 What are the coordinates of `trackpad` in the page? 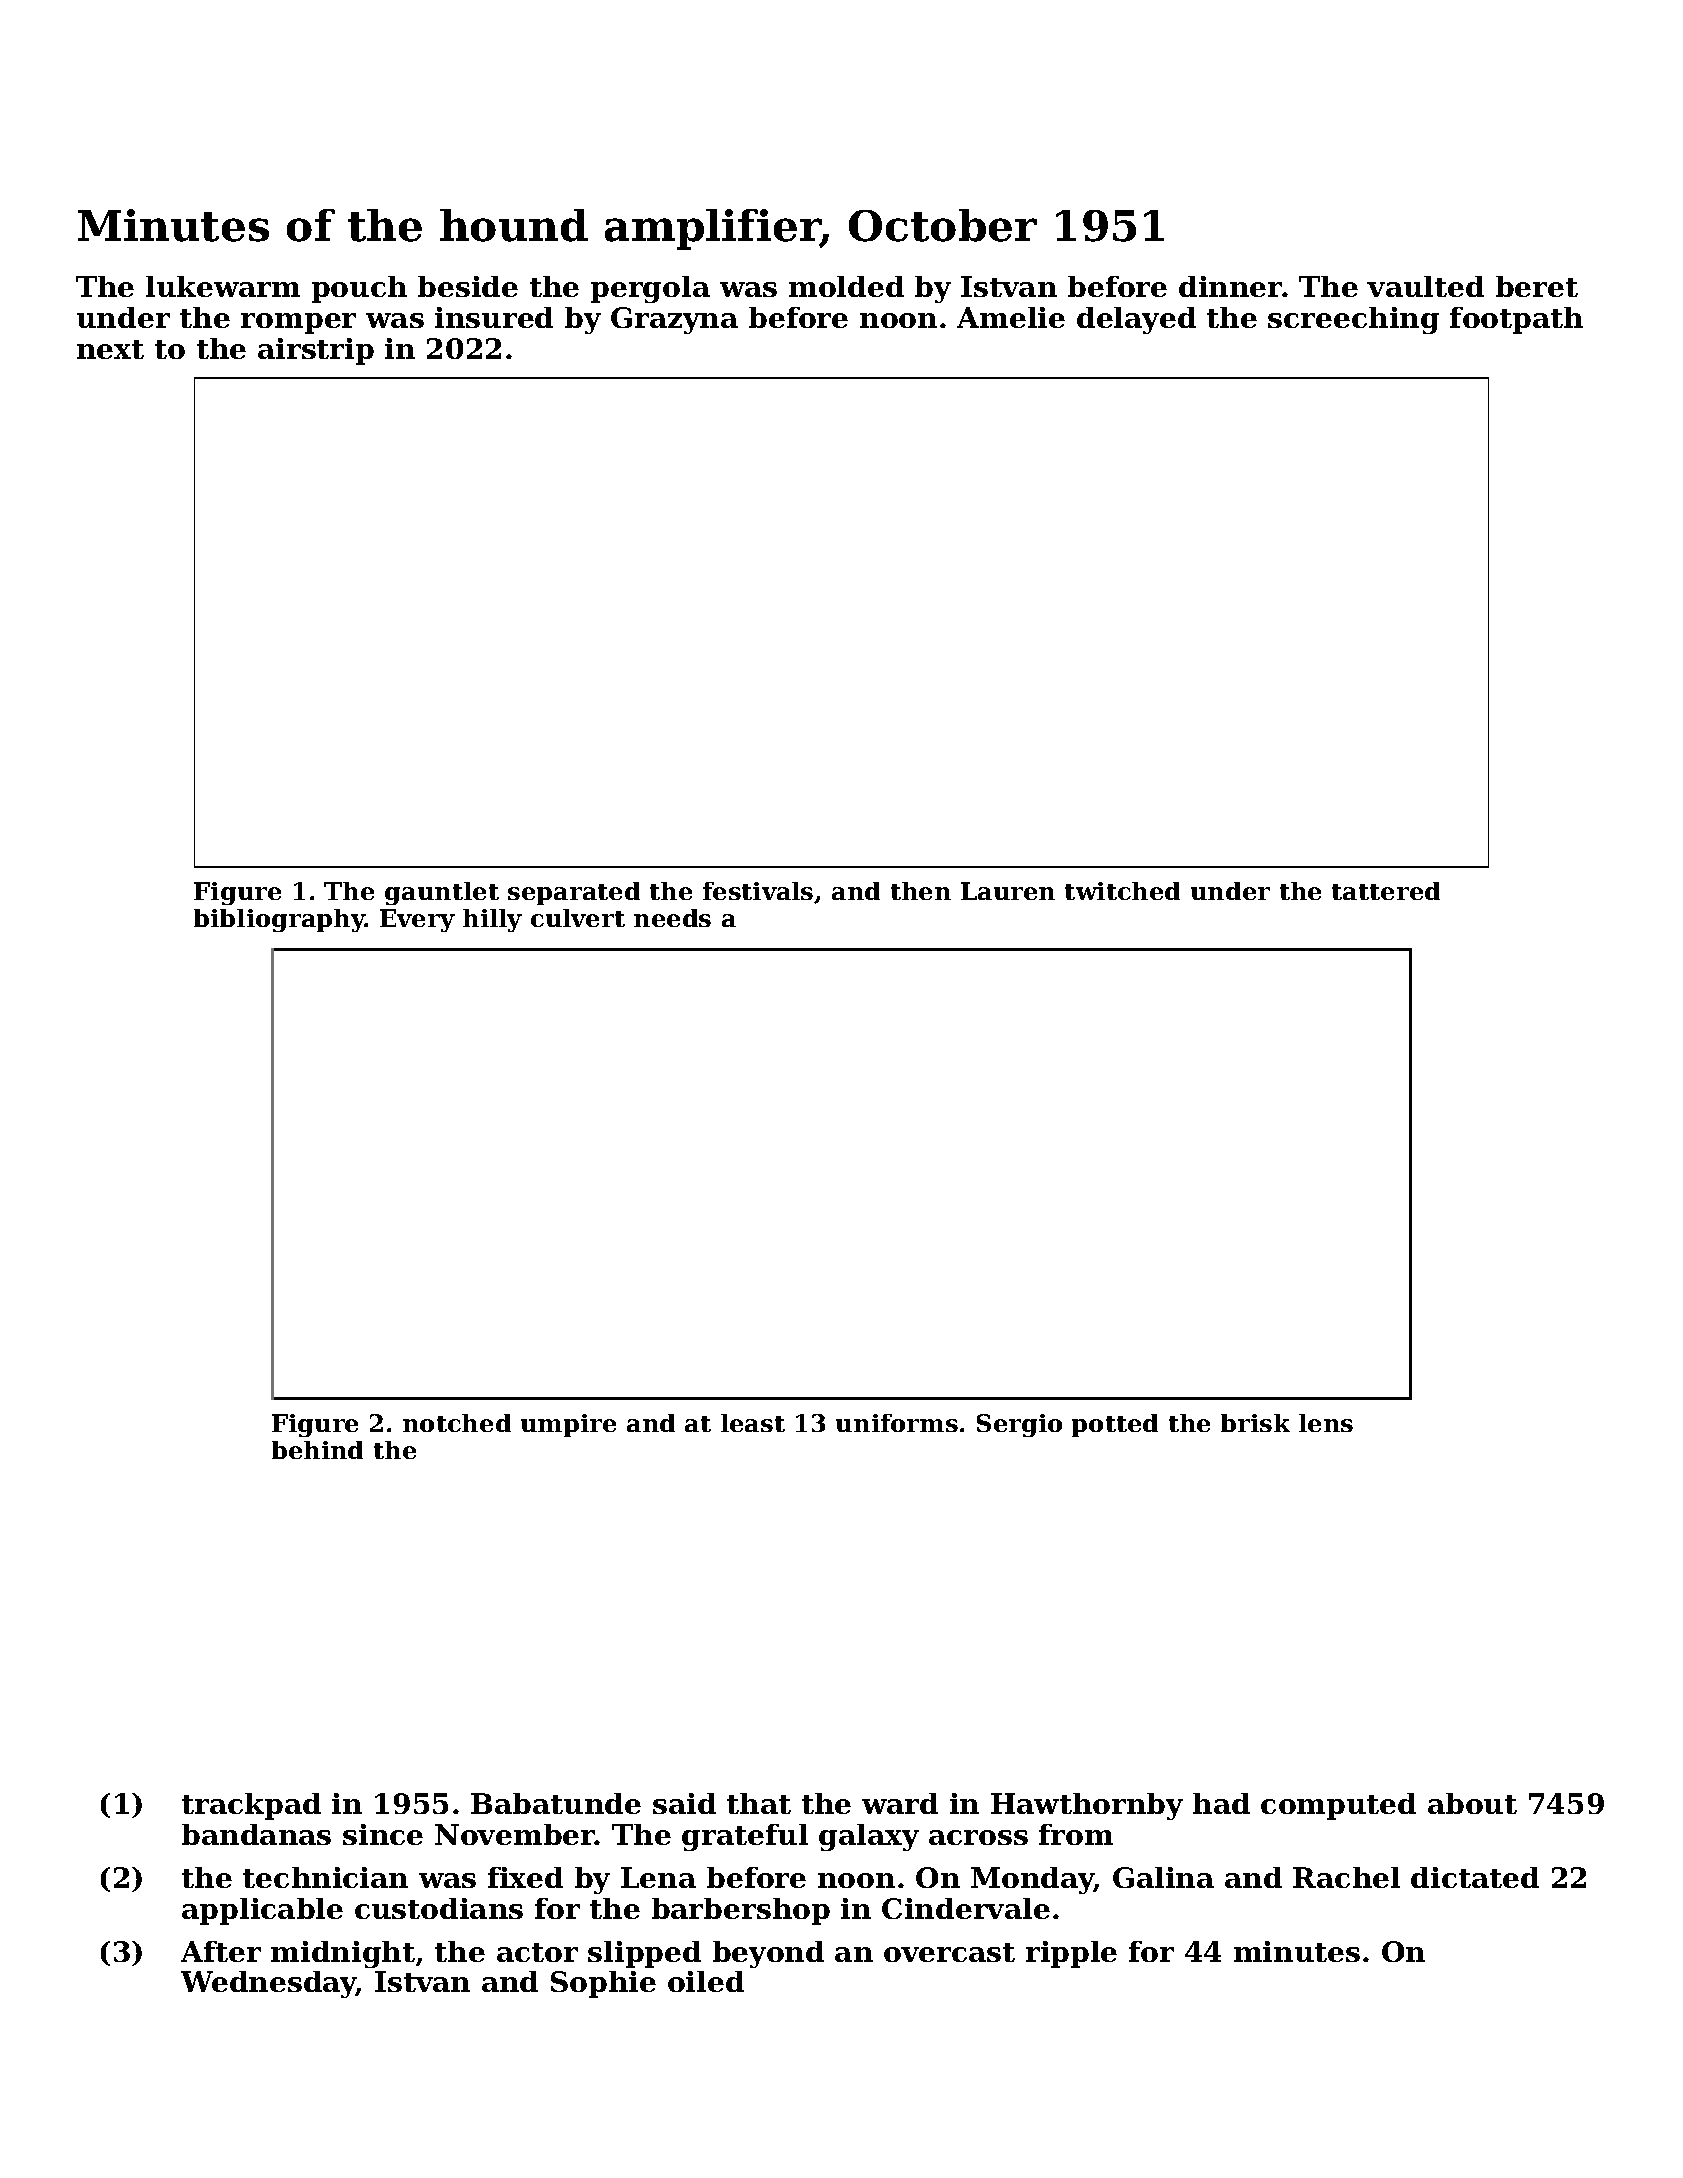 It's located at (251, 1806).
